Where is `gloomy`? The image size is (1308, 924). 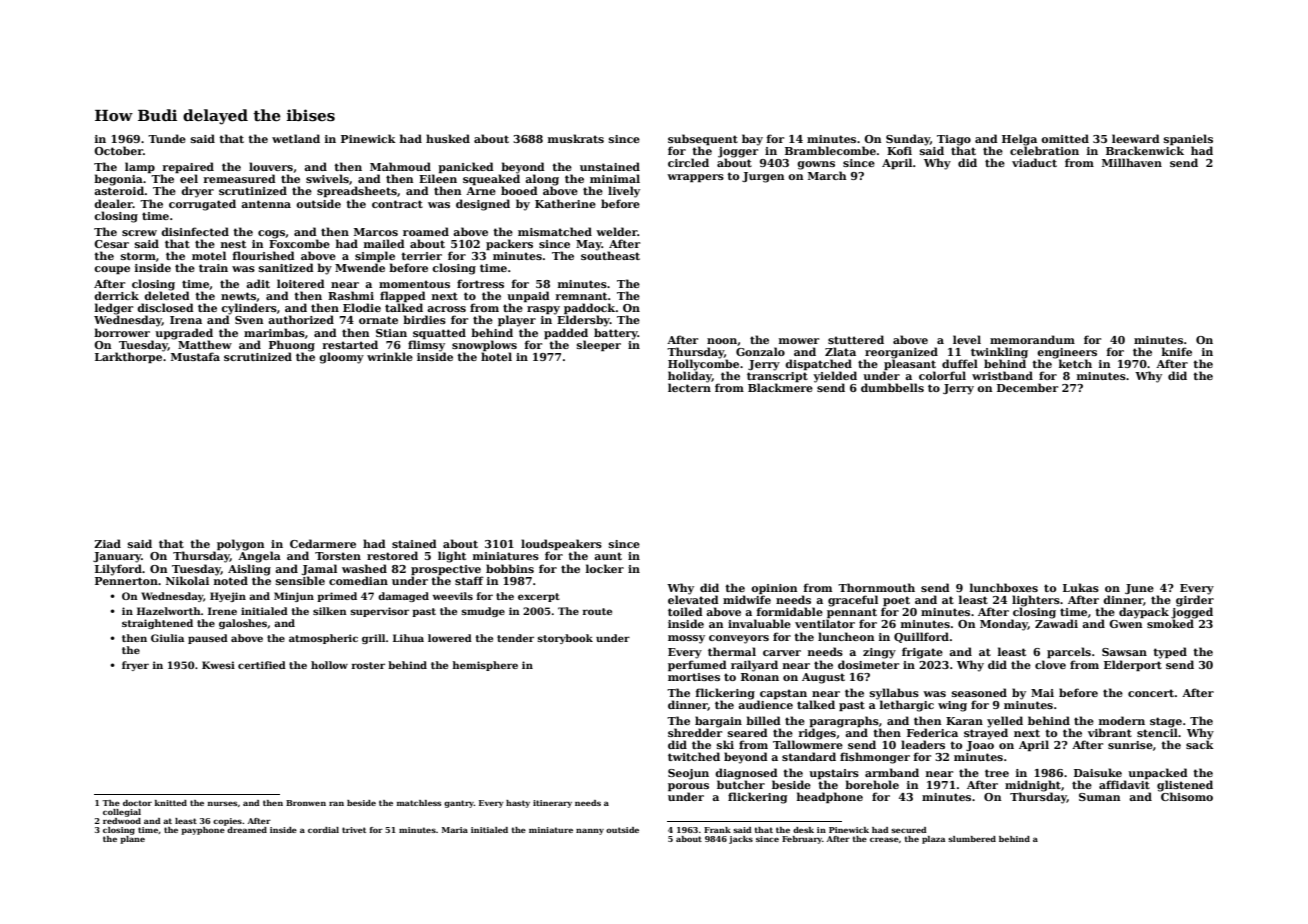
gloomy is located at coordinates (341, 358).
